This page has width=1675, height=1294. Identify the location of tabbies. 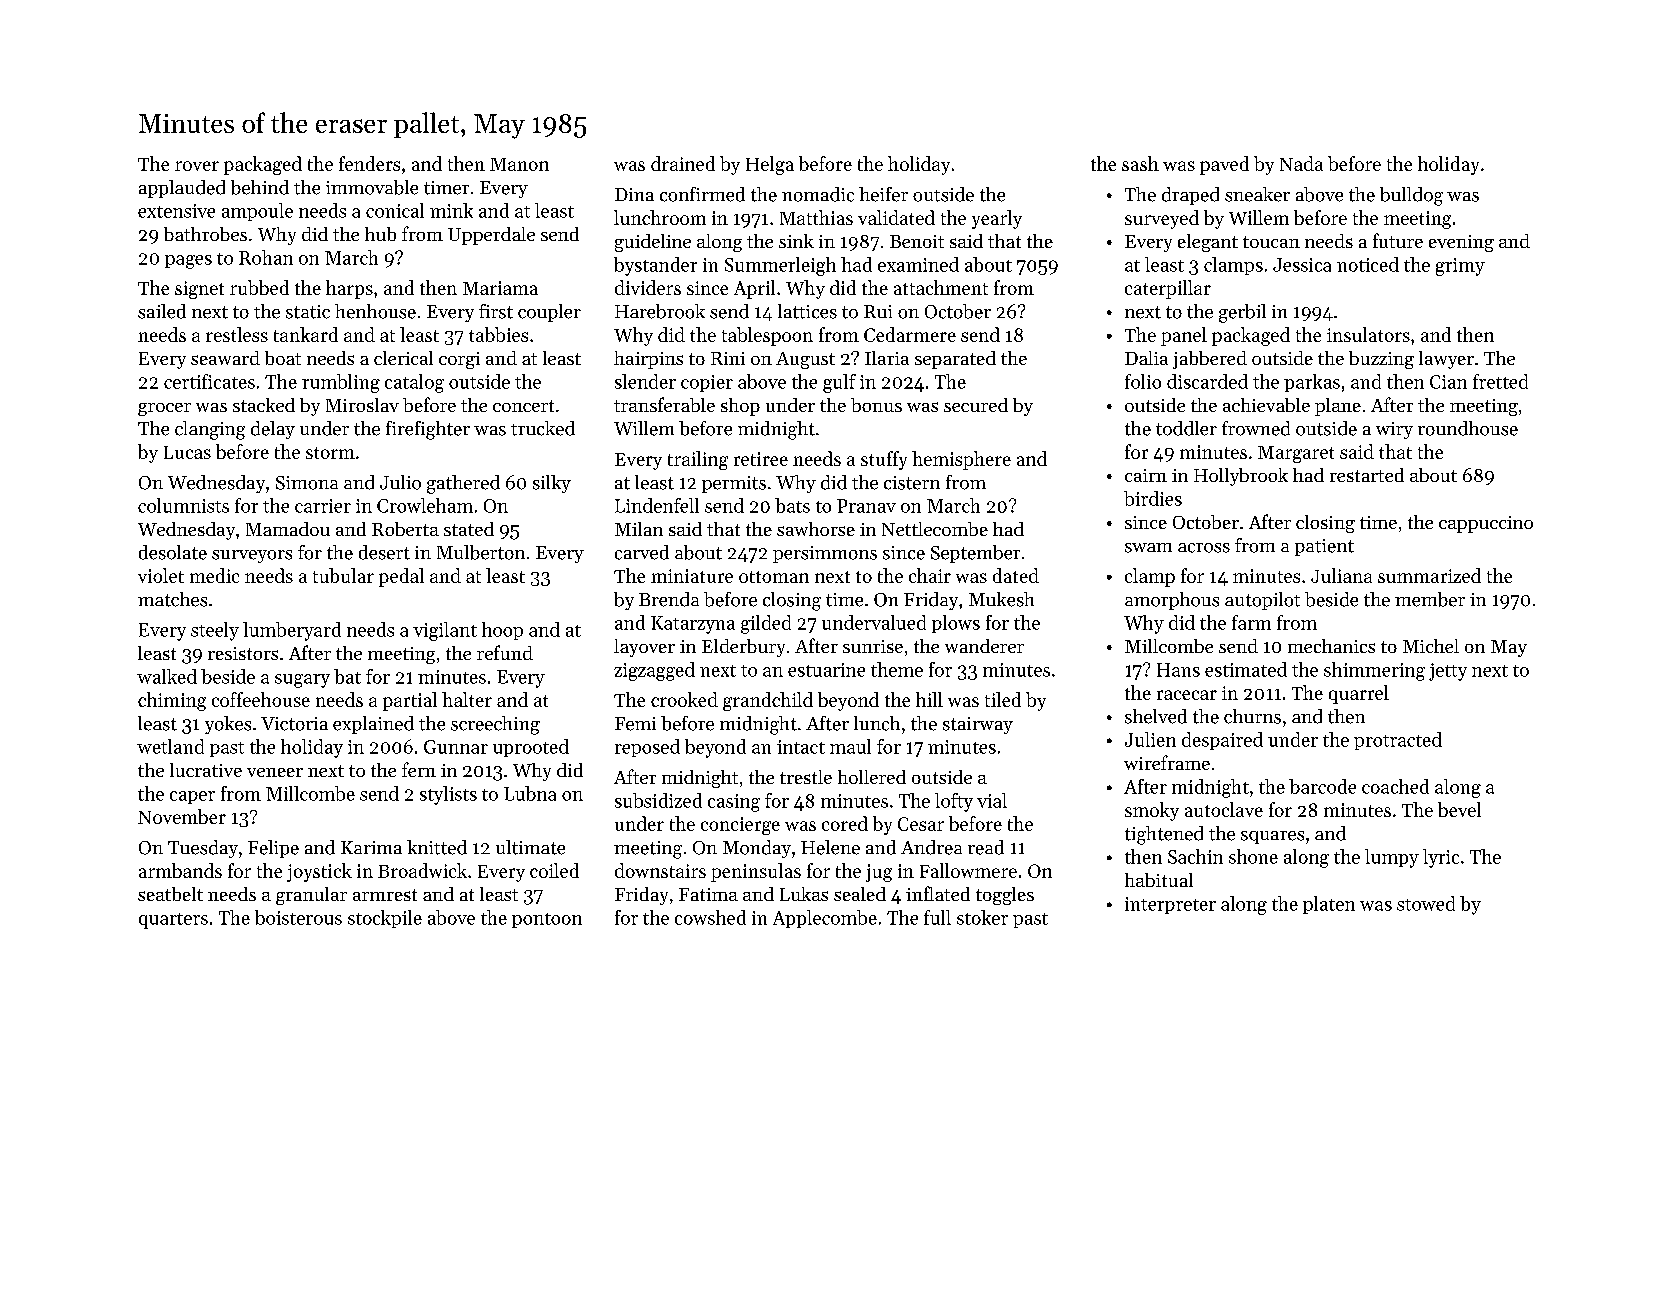
(498, 334).
